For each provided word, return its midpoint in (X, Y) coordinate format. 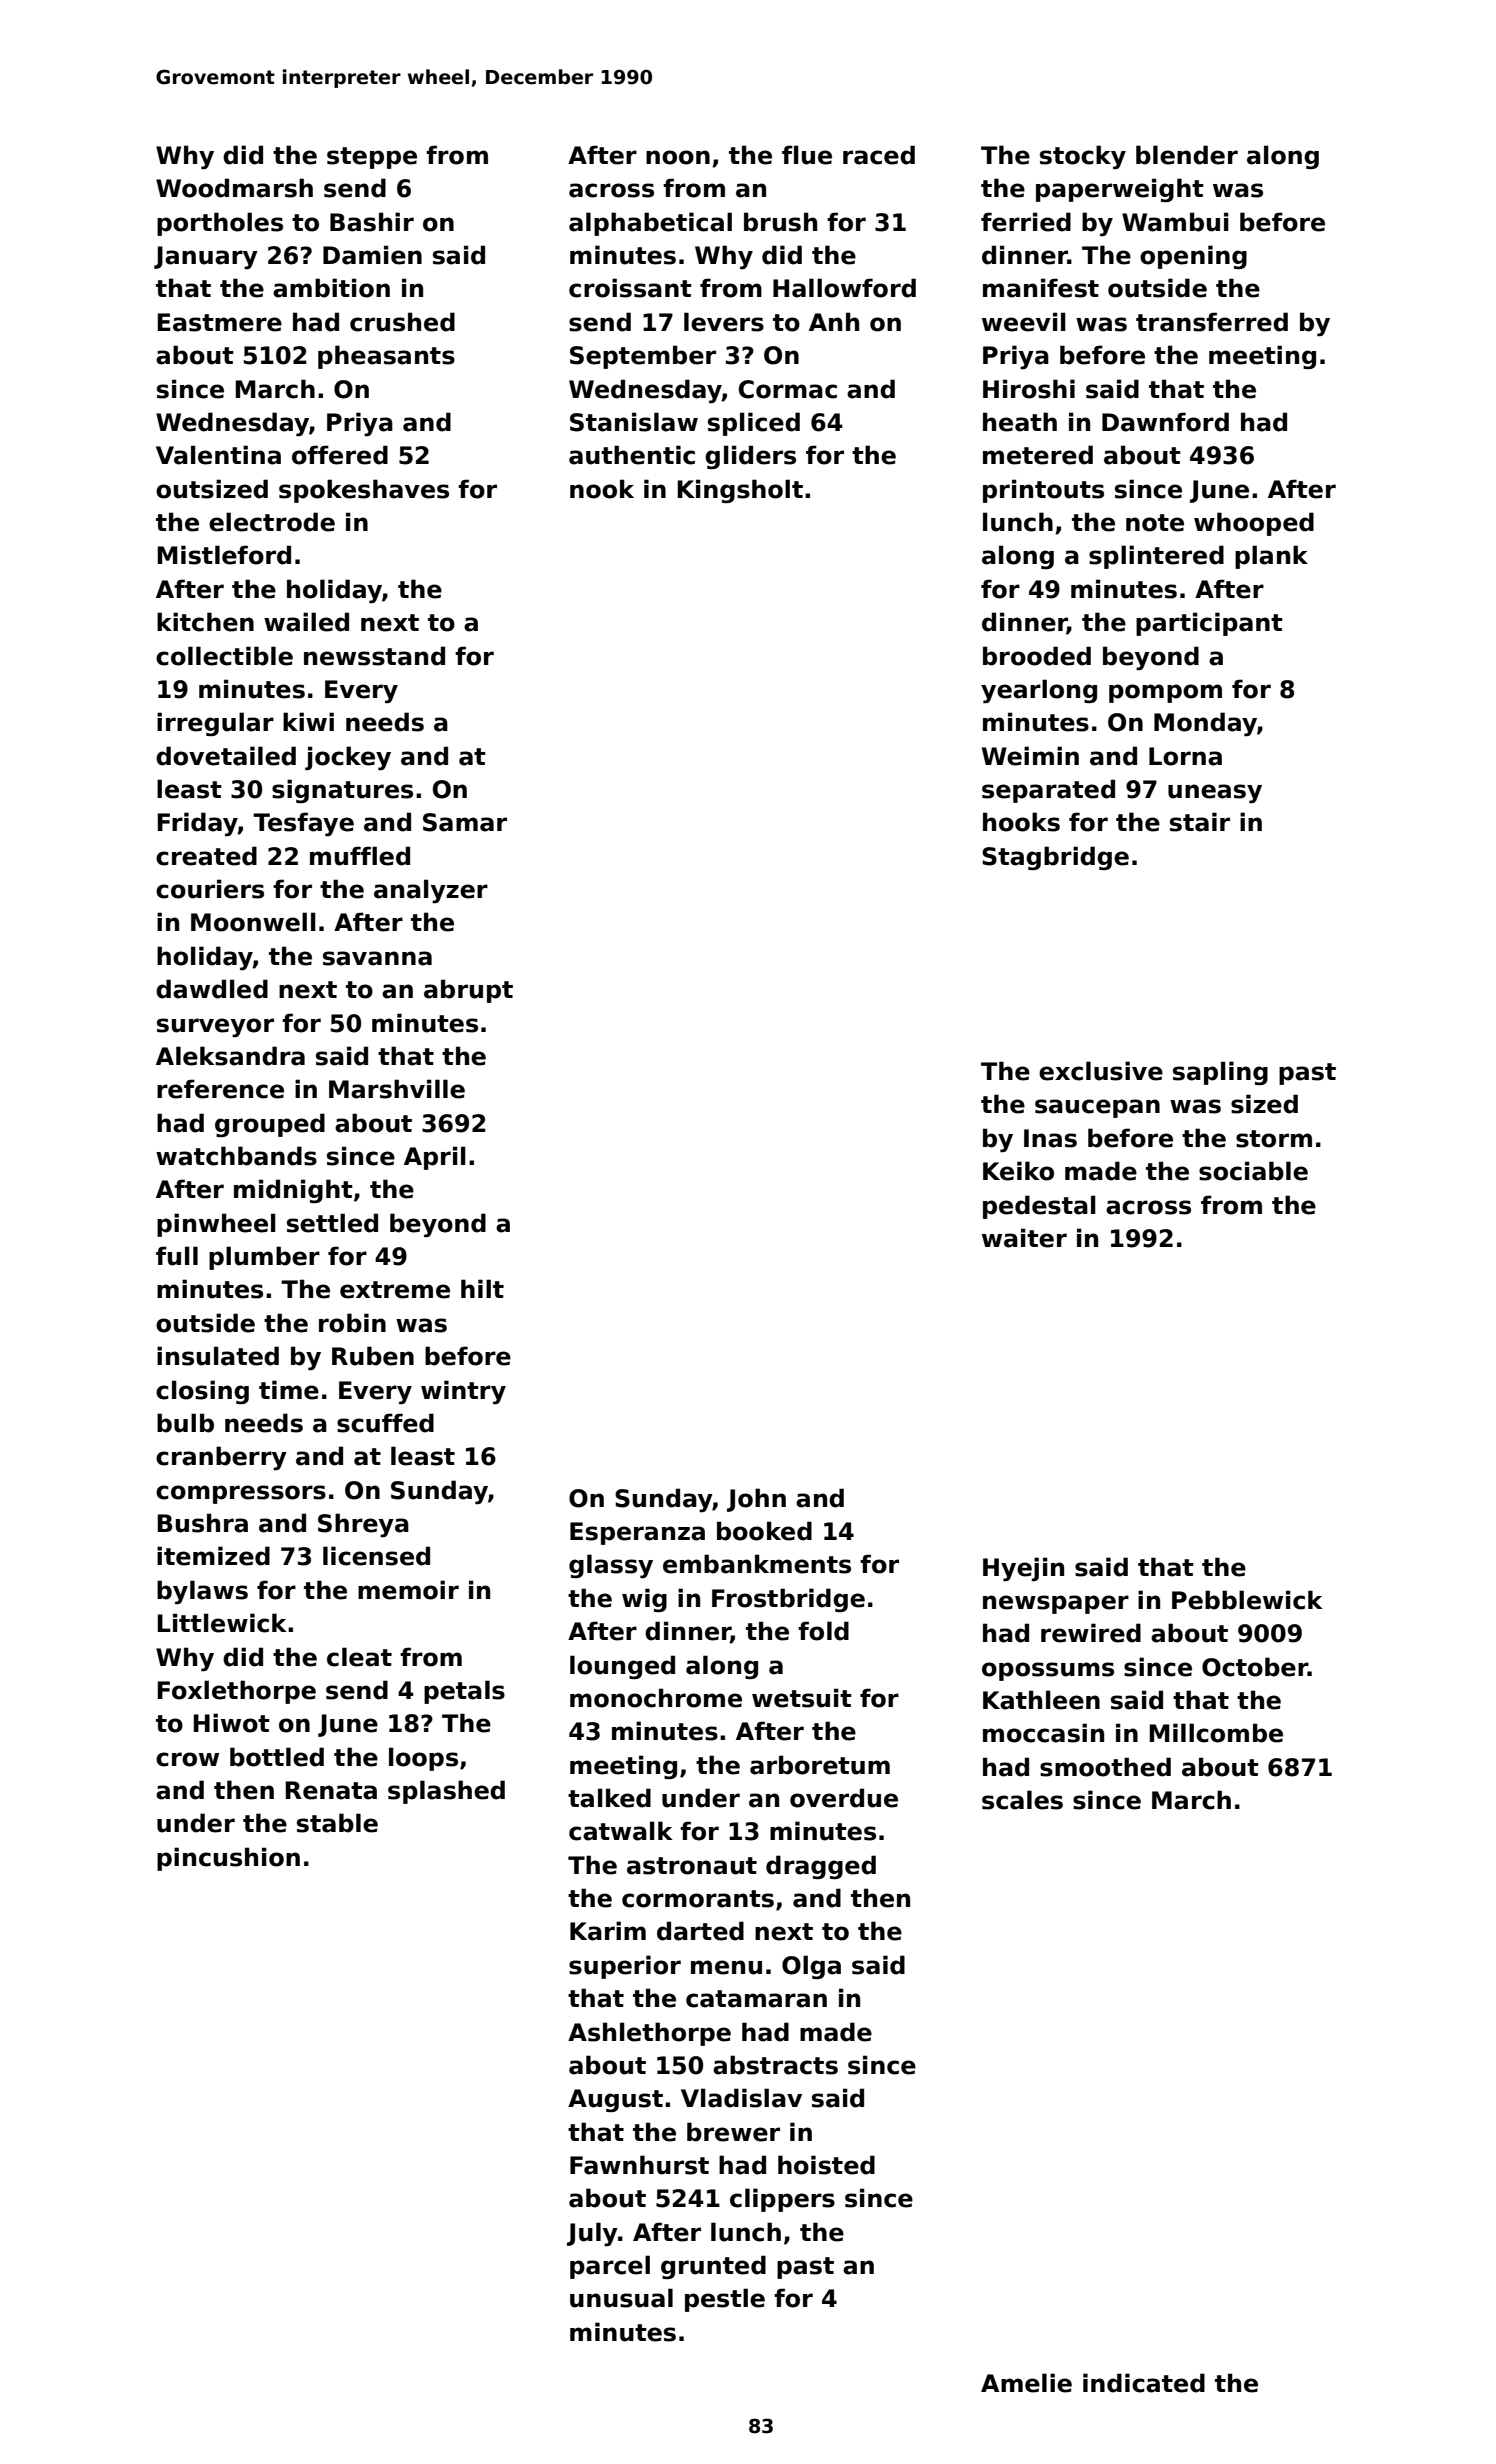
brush (780, 222)
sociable (1253, 1171)
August (615, 2100)
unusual (621, 2298)
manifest (1041, 288)
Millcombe (1216, 1733)
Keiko (1018, 1171)
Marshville (397, 1089)
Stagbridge (1055, 858)
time (289, 1390)
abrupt (468, 991)
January (206, 257)
